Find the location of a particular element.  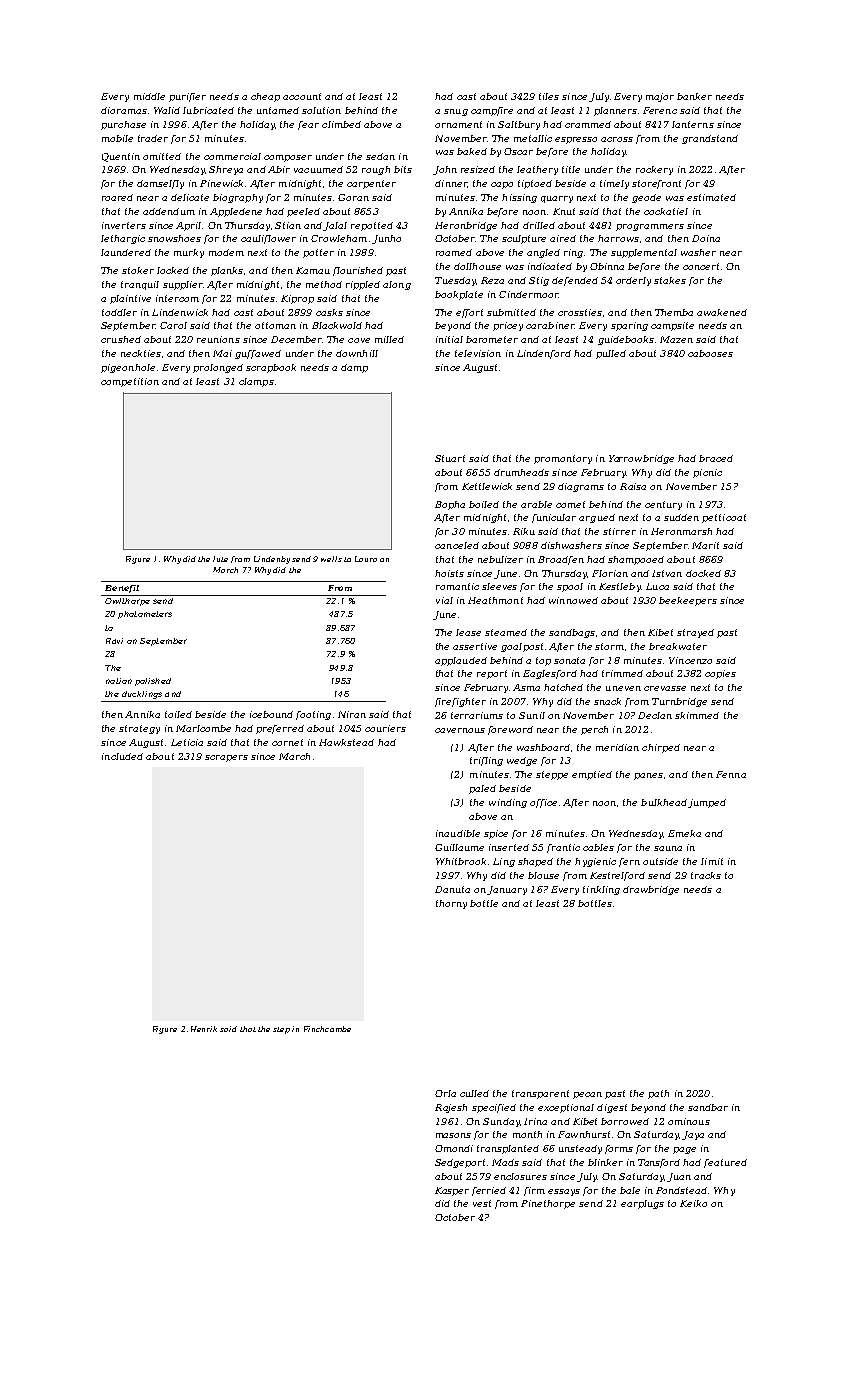

fern is located at coordinates (629, 862).
